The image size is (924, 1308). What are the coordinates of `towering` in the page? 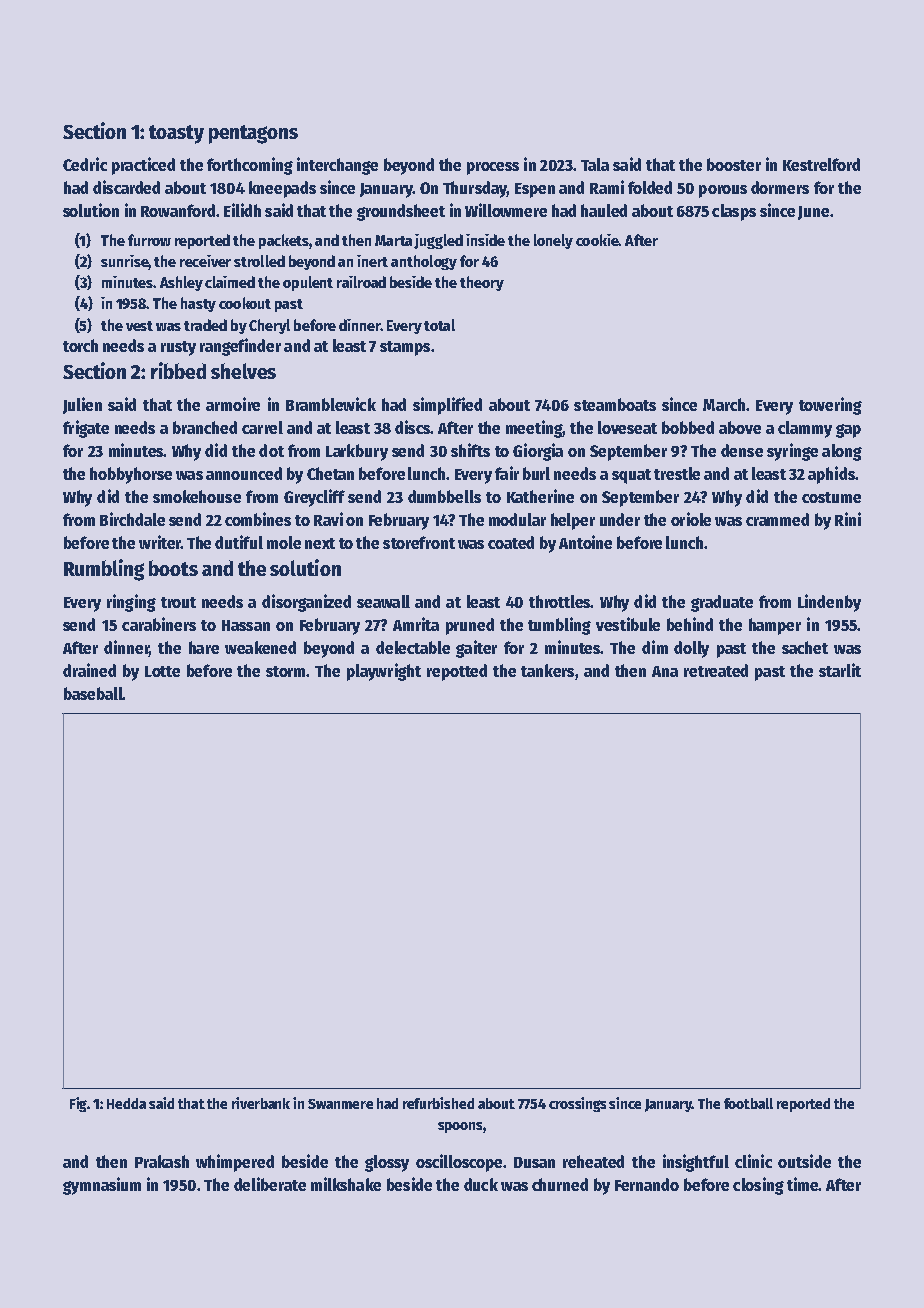 It's located at (830, 406).
